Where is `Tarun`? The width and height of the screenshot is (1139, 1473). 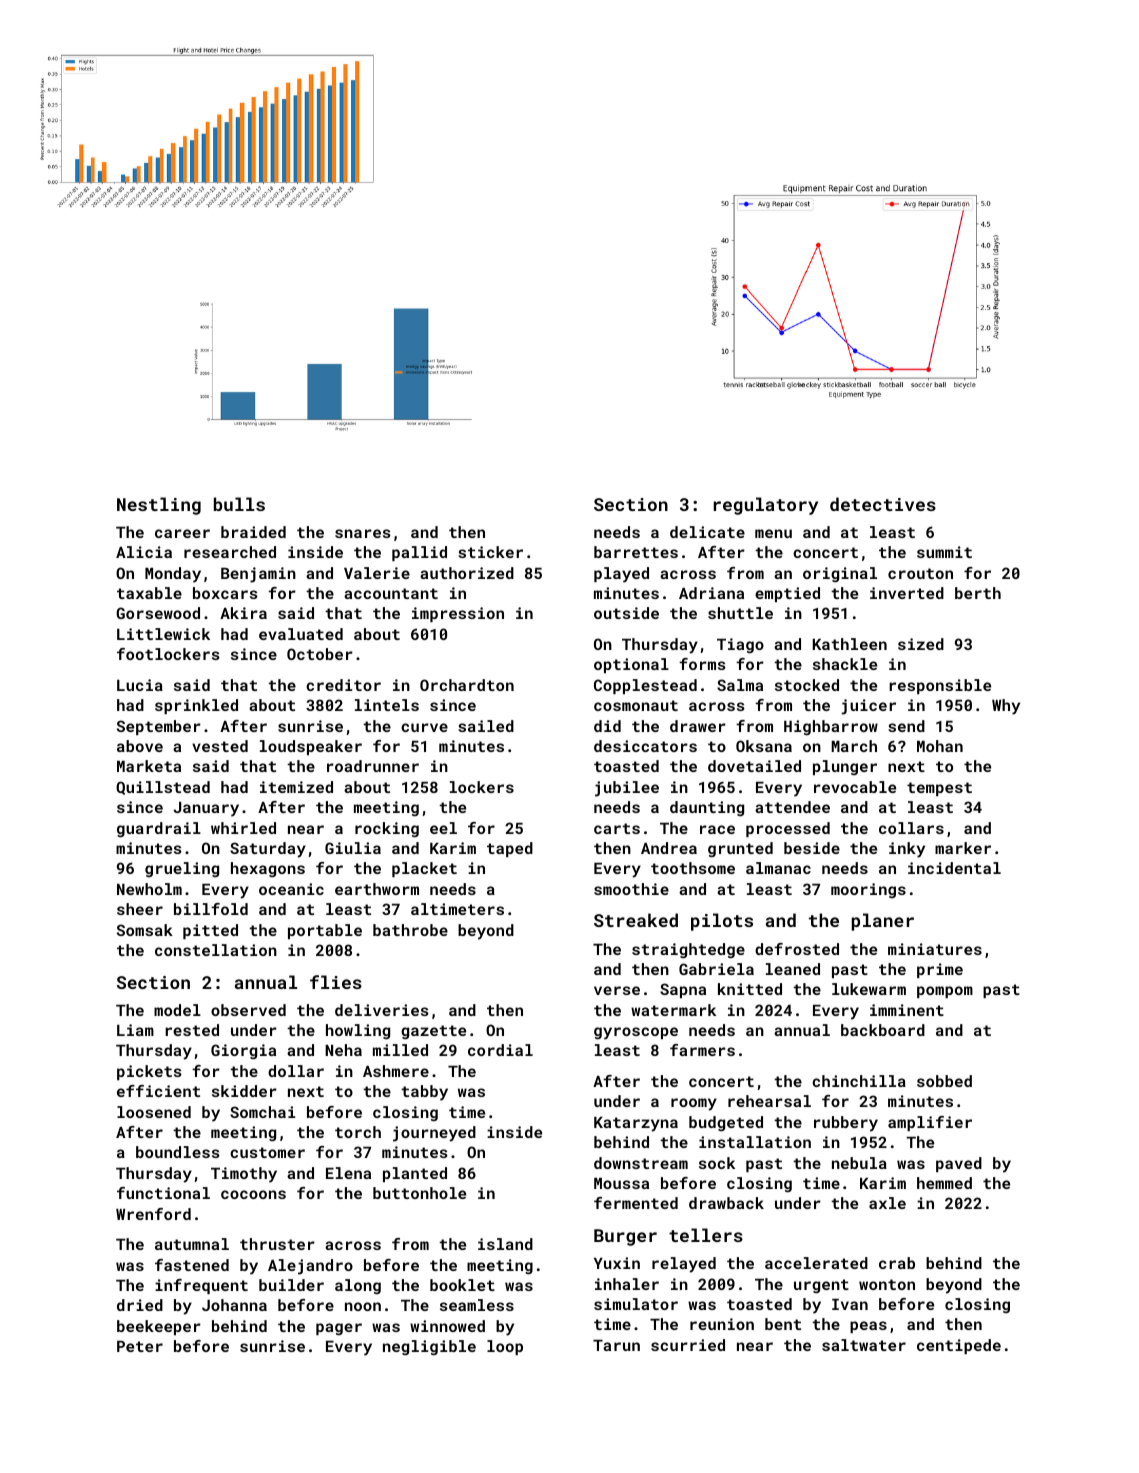
Tarun is located at coordinates (616, 1345).
